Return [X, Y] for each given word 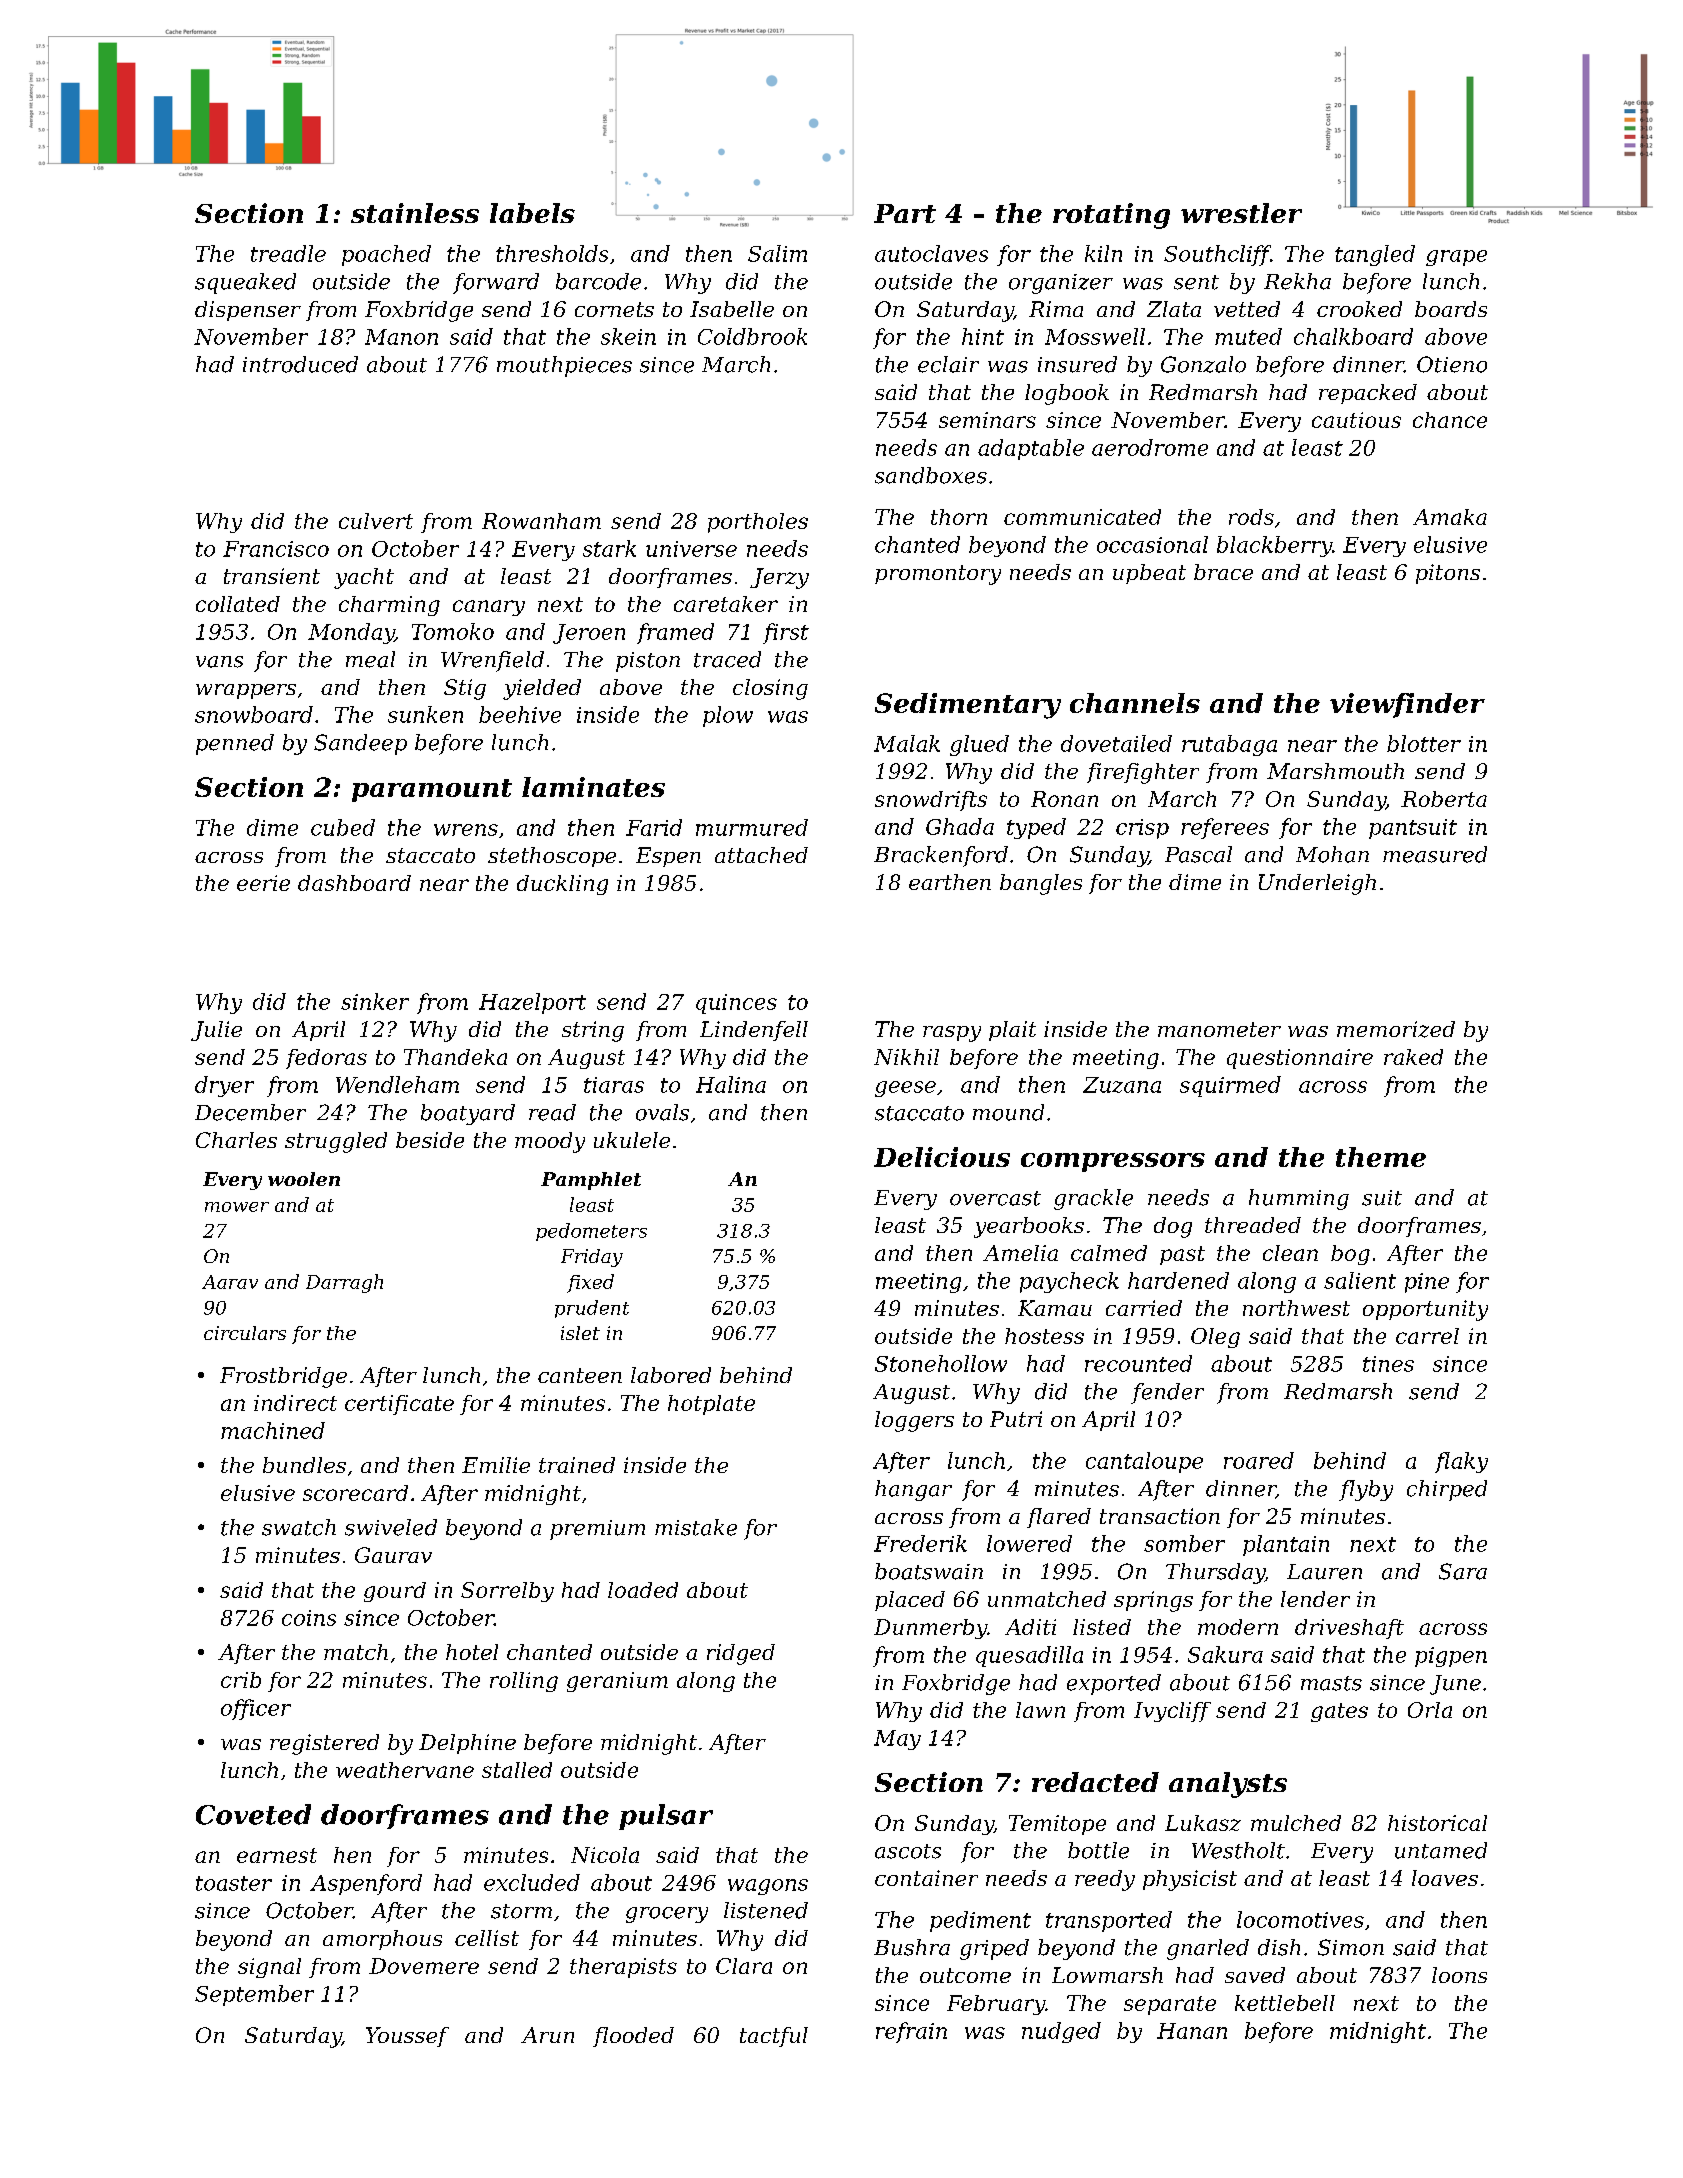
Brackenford [941, 856]
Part [905, 213]
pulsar [666, 1817]
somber [1184, 1543]
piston [648, 662]
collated [238, 604]
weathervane [405, 1770]
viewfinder [1407, 705]
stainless [415, 213]
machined [273, 1430]
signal [269, 1968]
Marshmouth [1335, 771]
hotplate [711, 1405]
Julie [216, 1031]
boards [1451, 309]
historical [1437, 1823]
